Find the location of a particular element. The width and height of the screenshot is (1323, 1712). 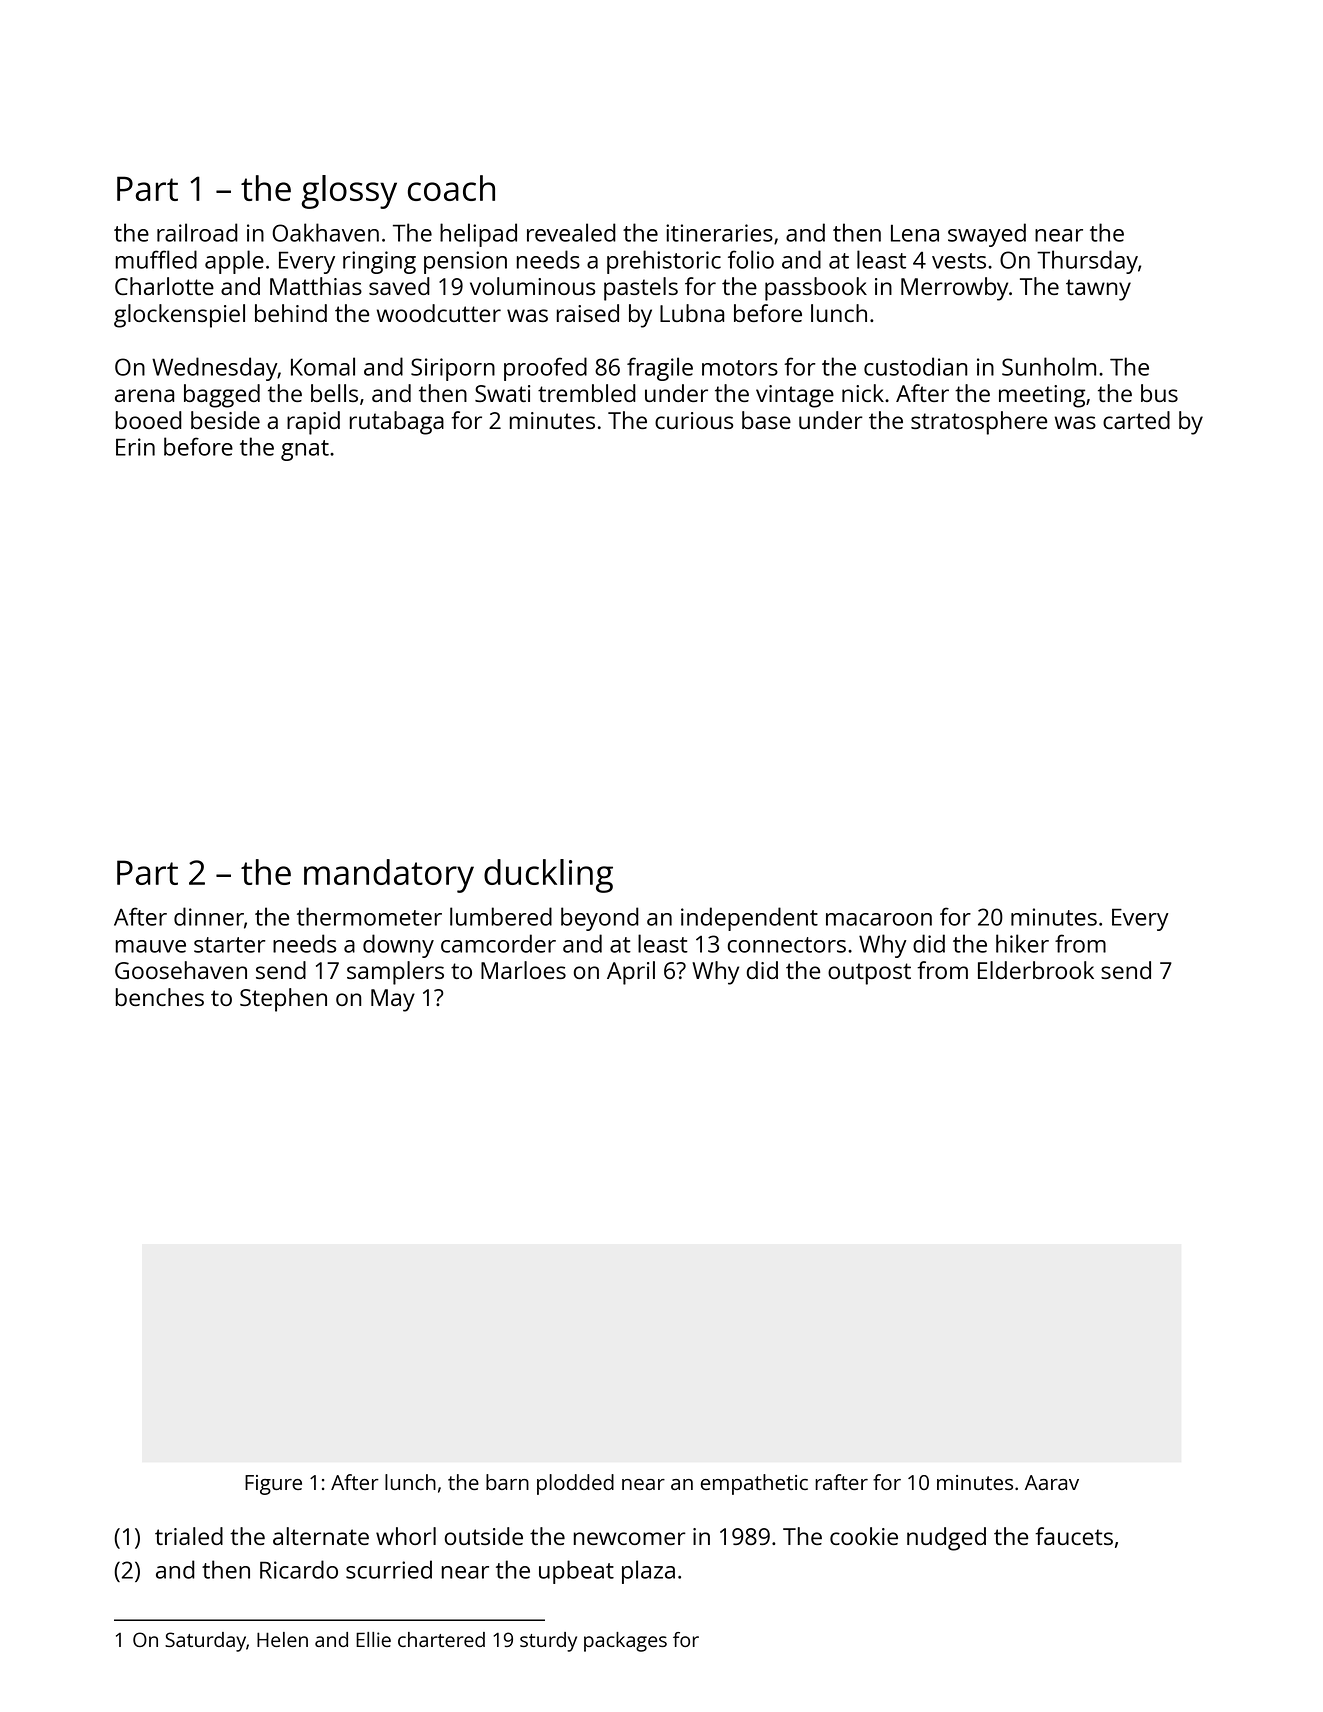

April is located at coordinates (631, 973).
